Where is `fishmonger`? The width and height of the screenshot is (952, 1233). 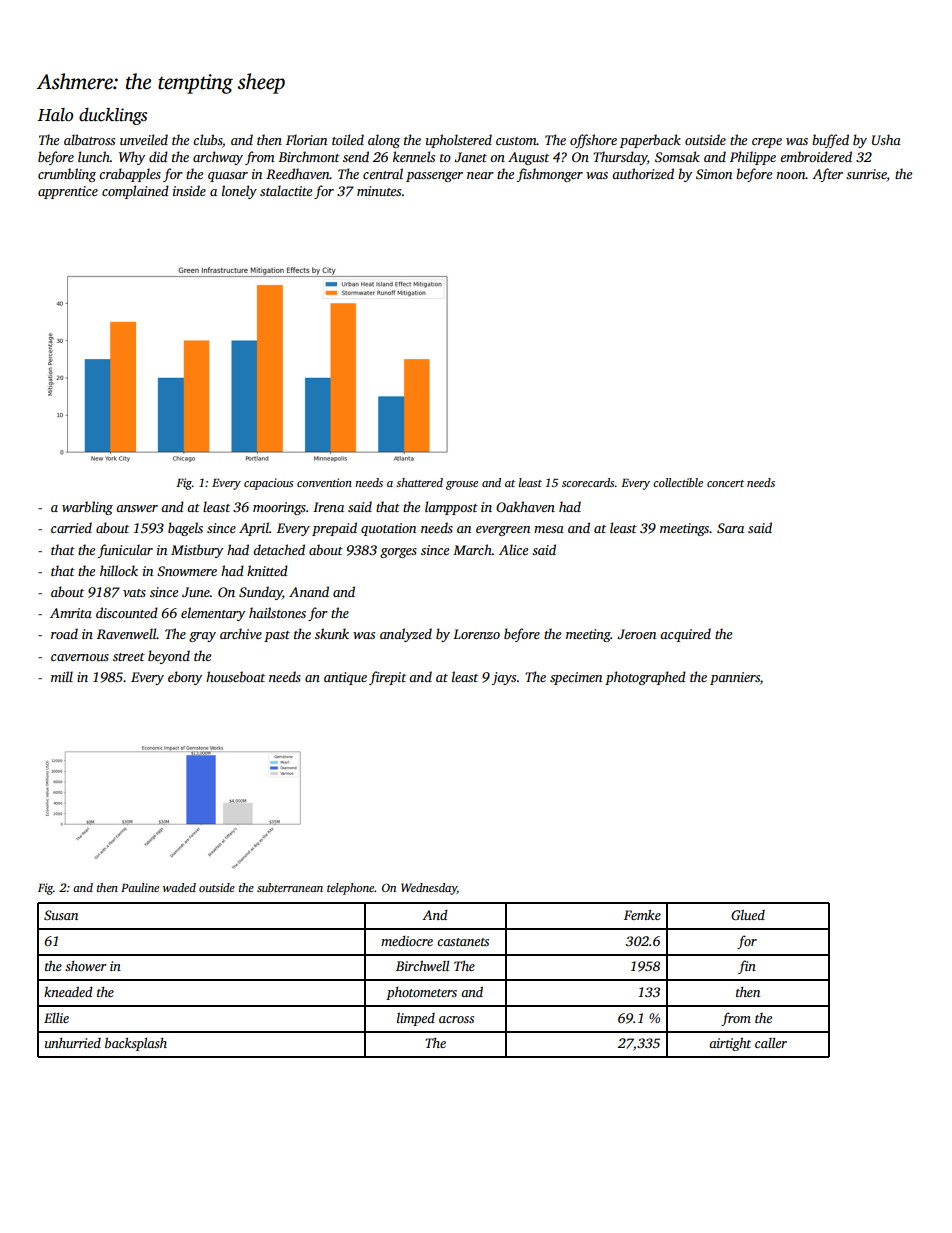
fishmonger is located at coordinates (550, 175).
